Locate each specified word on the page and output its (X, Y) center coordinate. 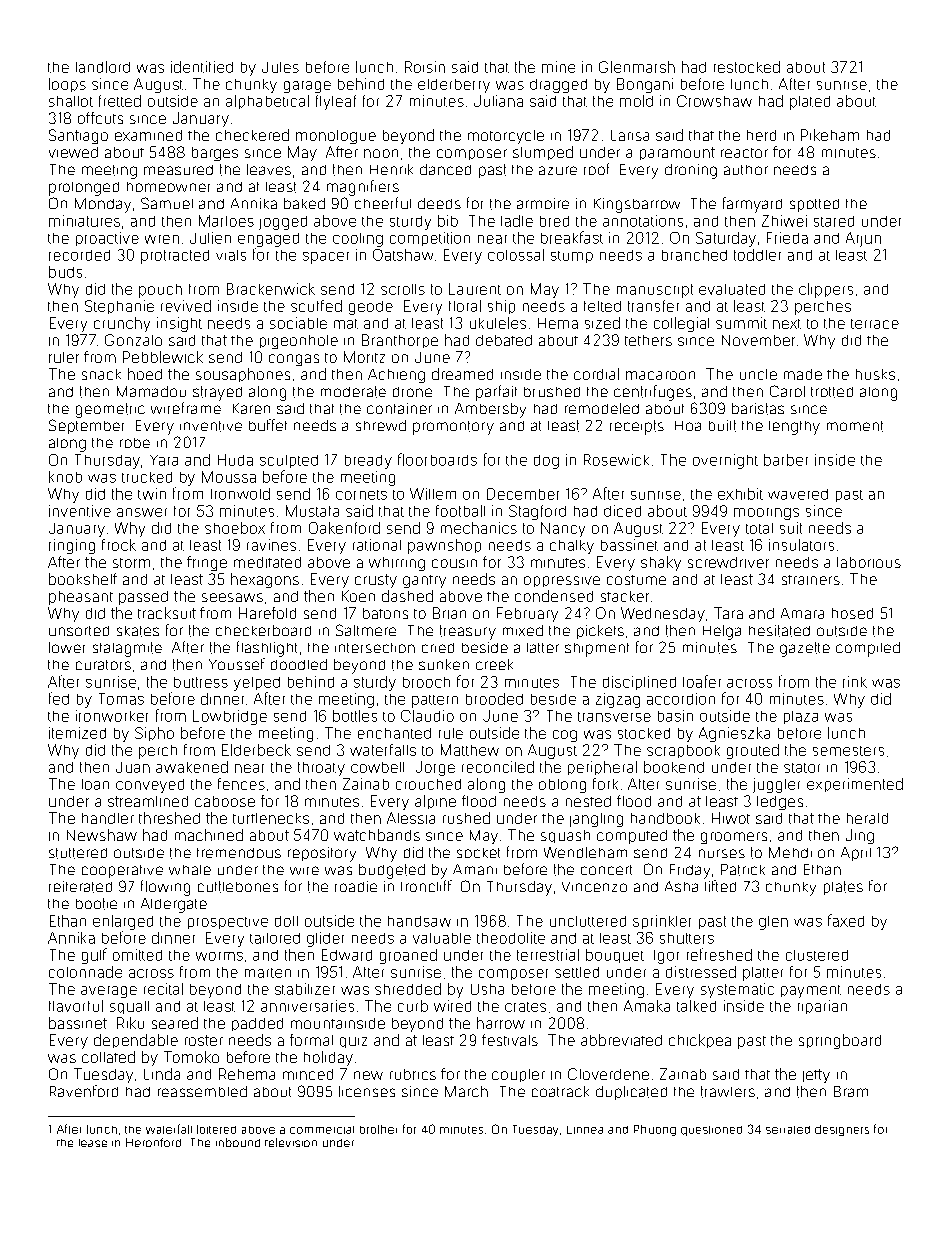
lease (93, 1143)
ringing (72, 546)
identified (202, 67)
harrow (501, 1023)
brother (378, 1129)
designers (842, 1130)
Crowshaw (714, 101)
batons (385, 613)
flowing (165, 888)
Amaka (647, 1006)
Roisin (425, 67)
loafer (702, 681)
